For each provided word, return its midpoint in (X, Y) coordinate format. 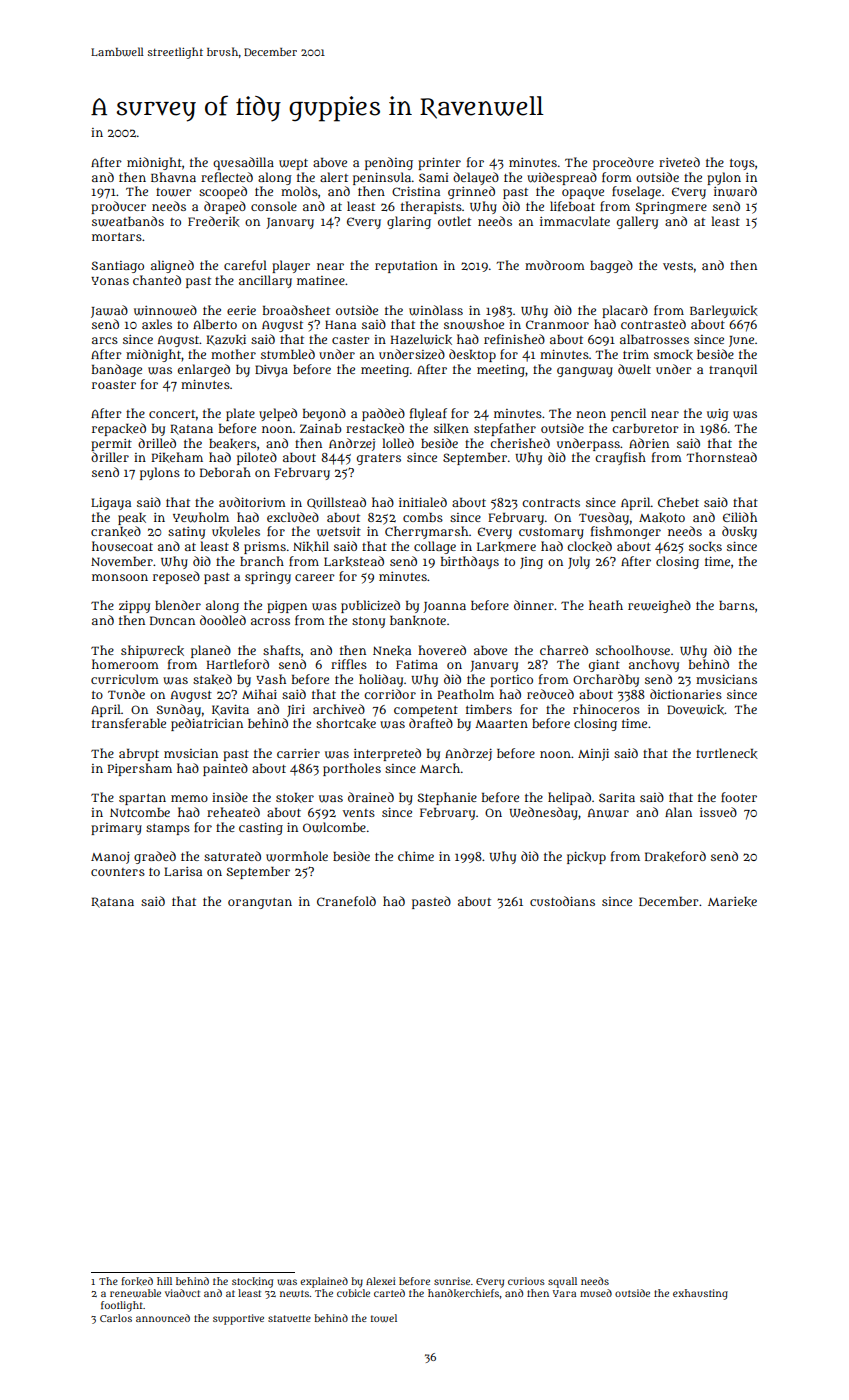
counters (118, 872)
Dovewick (696, 709)
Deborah (225, 472)
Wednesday (543, 813)
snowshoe (474, 324)
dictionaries (686, 694)
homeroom (125, 664)
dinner (534, 605)
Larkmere (506, 547)
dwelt (634, 369)
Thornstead (721, 457)
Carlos (116, 1318)
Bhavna (173, 177)
